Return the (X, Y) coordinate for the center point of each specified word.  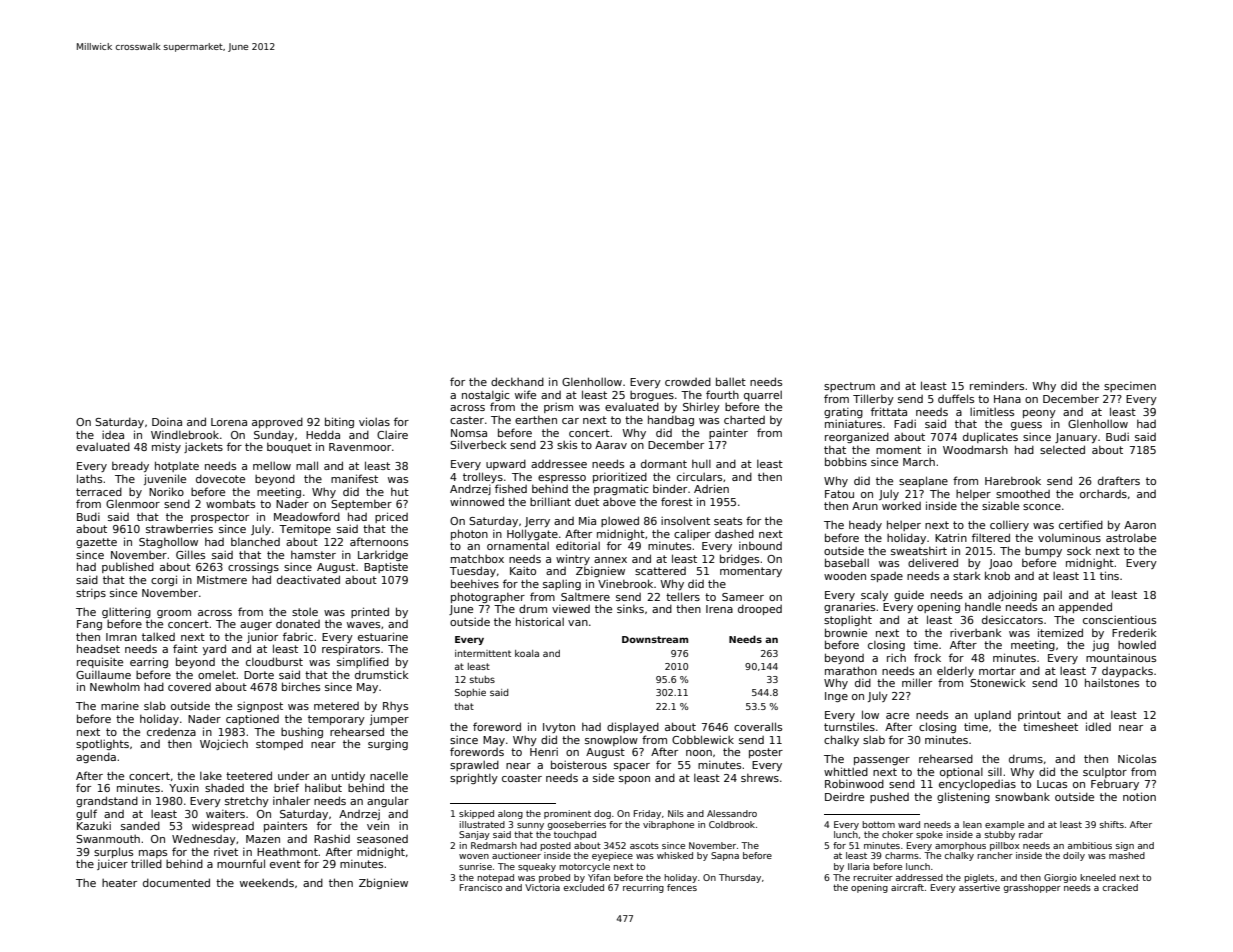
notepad (495, 878)
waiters (225, 814)
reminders (997, 386)
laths (89, 478)
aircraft (907, 887)
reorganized (857, 437)
